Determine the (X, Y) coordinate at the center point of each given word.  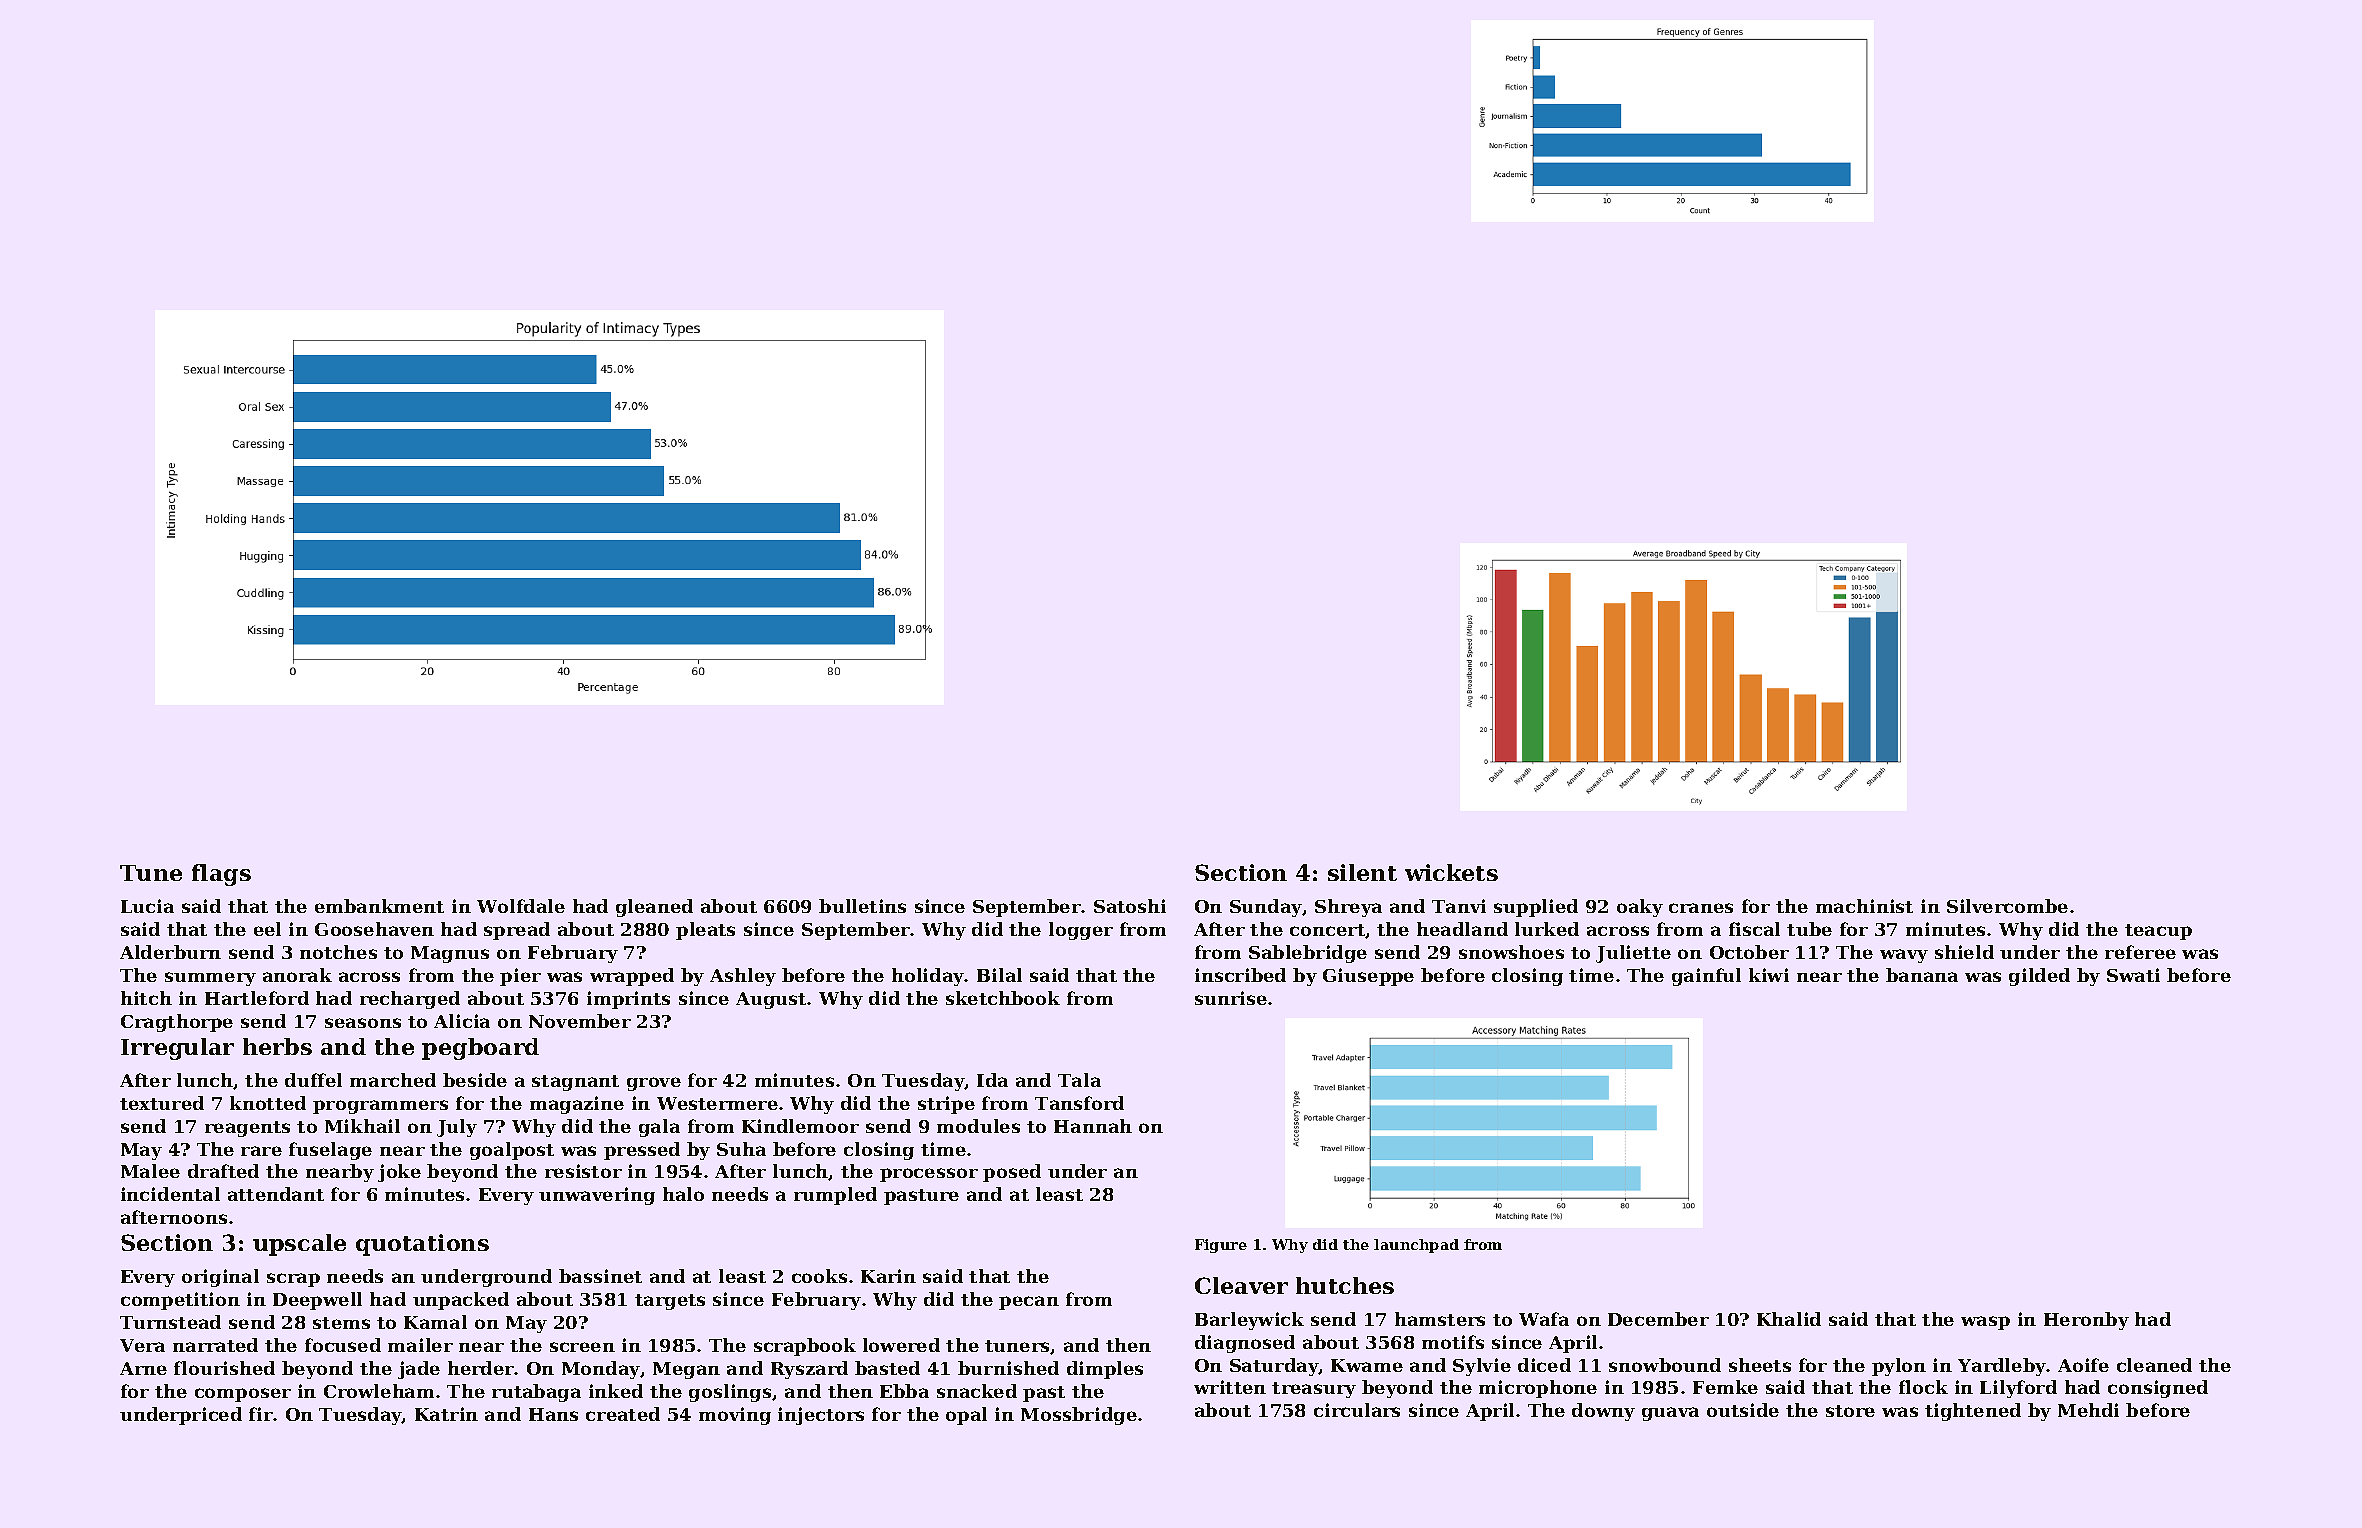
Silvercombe (2007, 906)
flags (221, 875)
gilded (2039, 977)
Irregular (177, 1049)
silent (1362, 872)
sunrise (1231, 998)
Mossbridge (1079, 1416)
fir (261, 1414)
